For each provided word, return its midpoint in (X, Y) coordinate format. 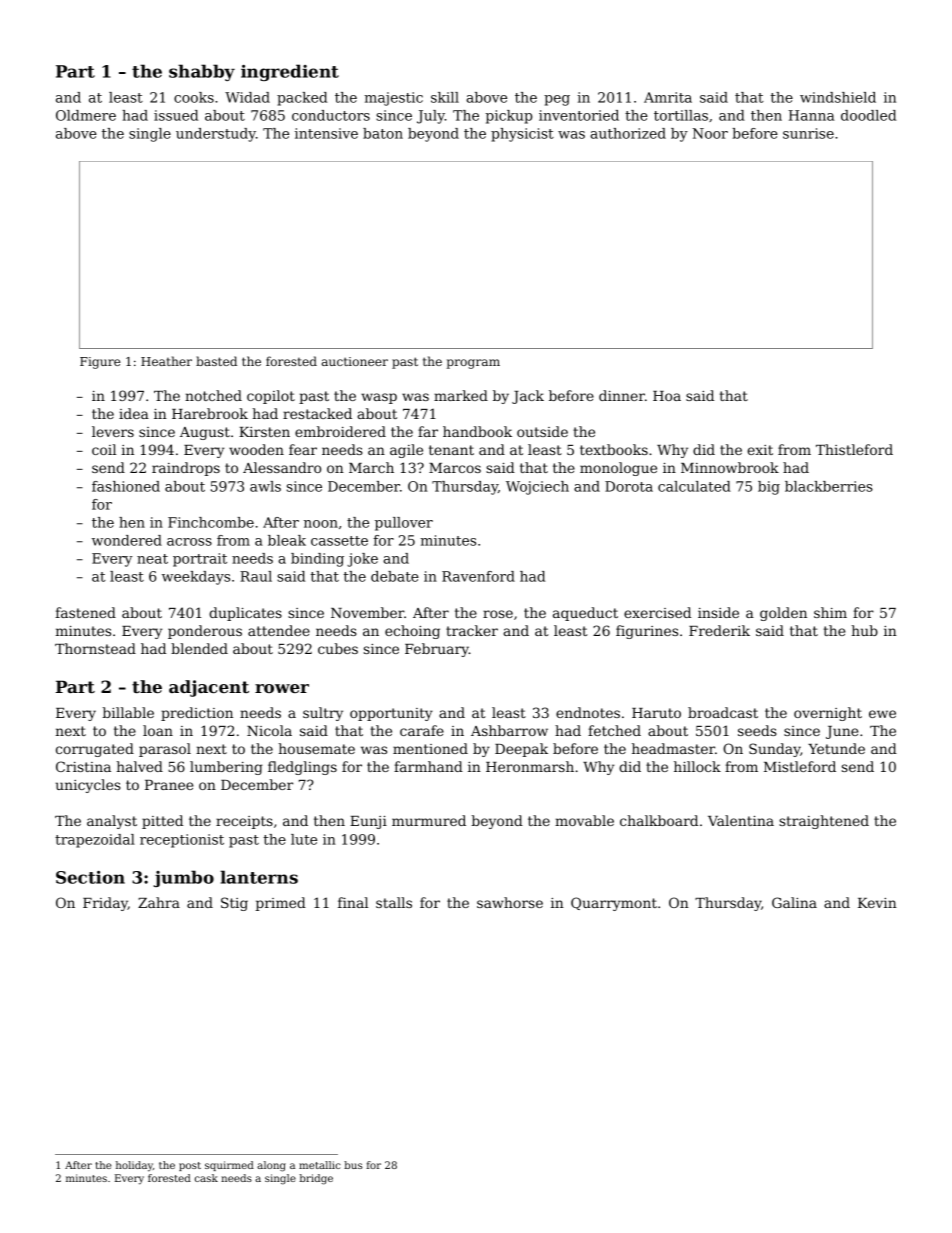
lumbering (226, 768)
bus (353, 1165)
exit (760, 450)
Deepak (521, 750)
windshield (838, 97)
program (473, 364)
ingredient (290, 72)
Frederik (719, 630)
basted (216, 361)
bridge (316, 1179)
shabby (202, 72)
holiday (134, 1166)
